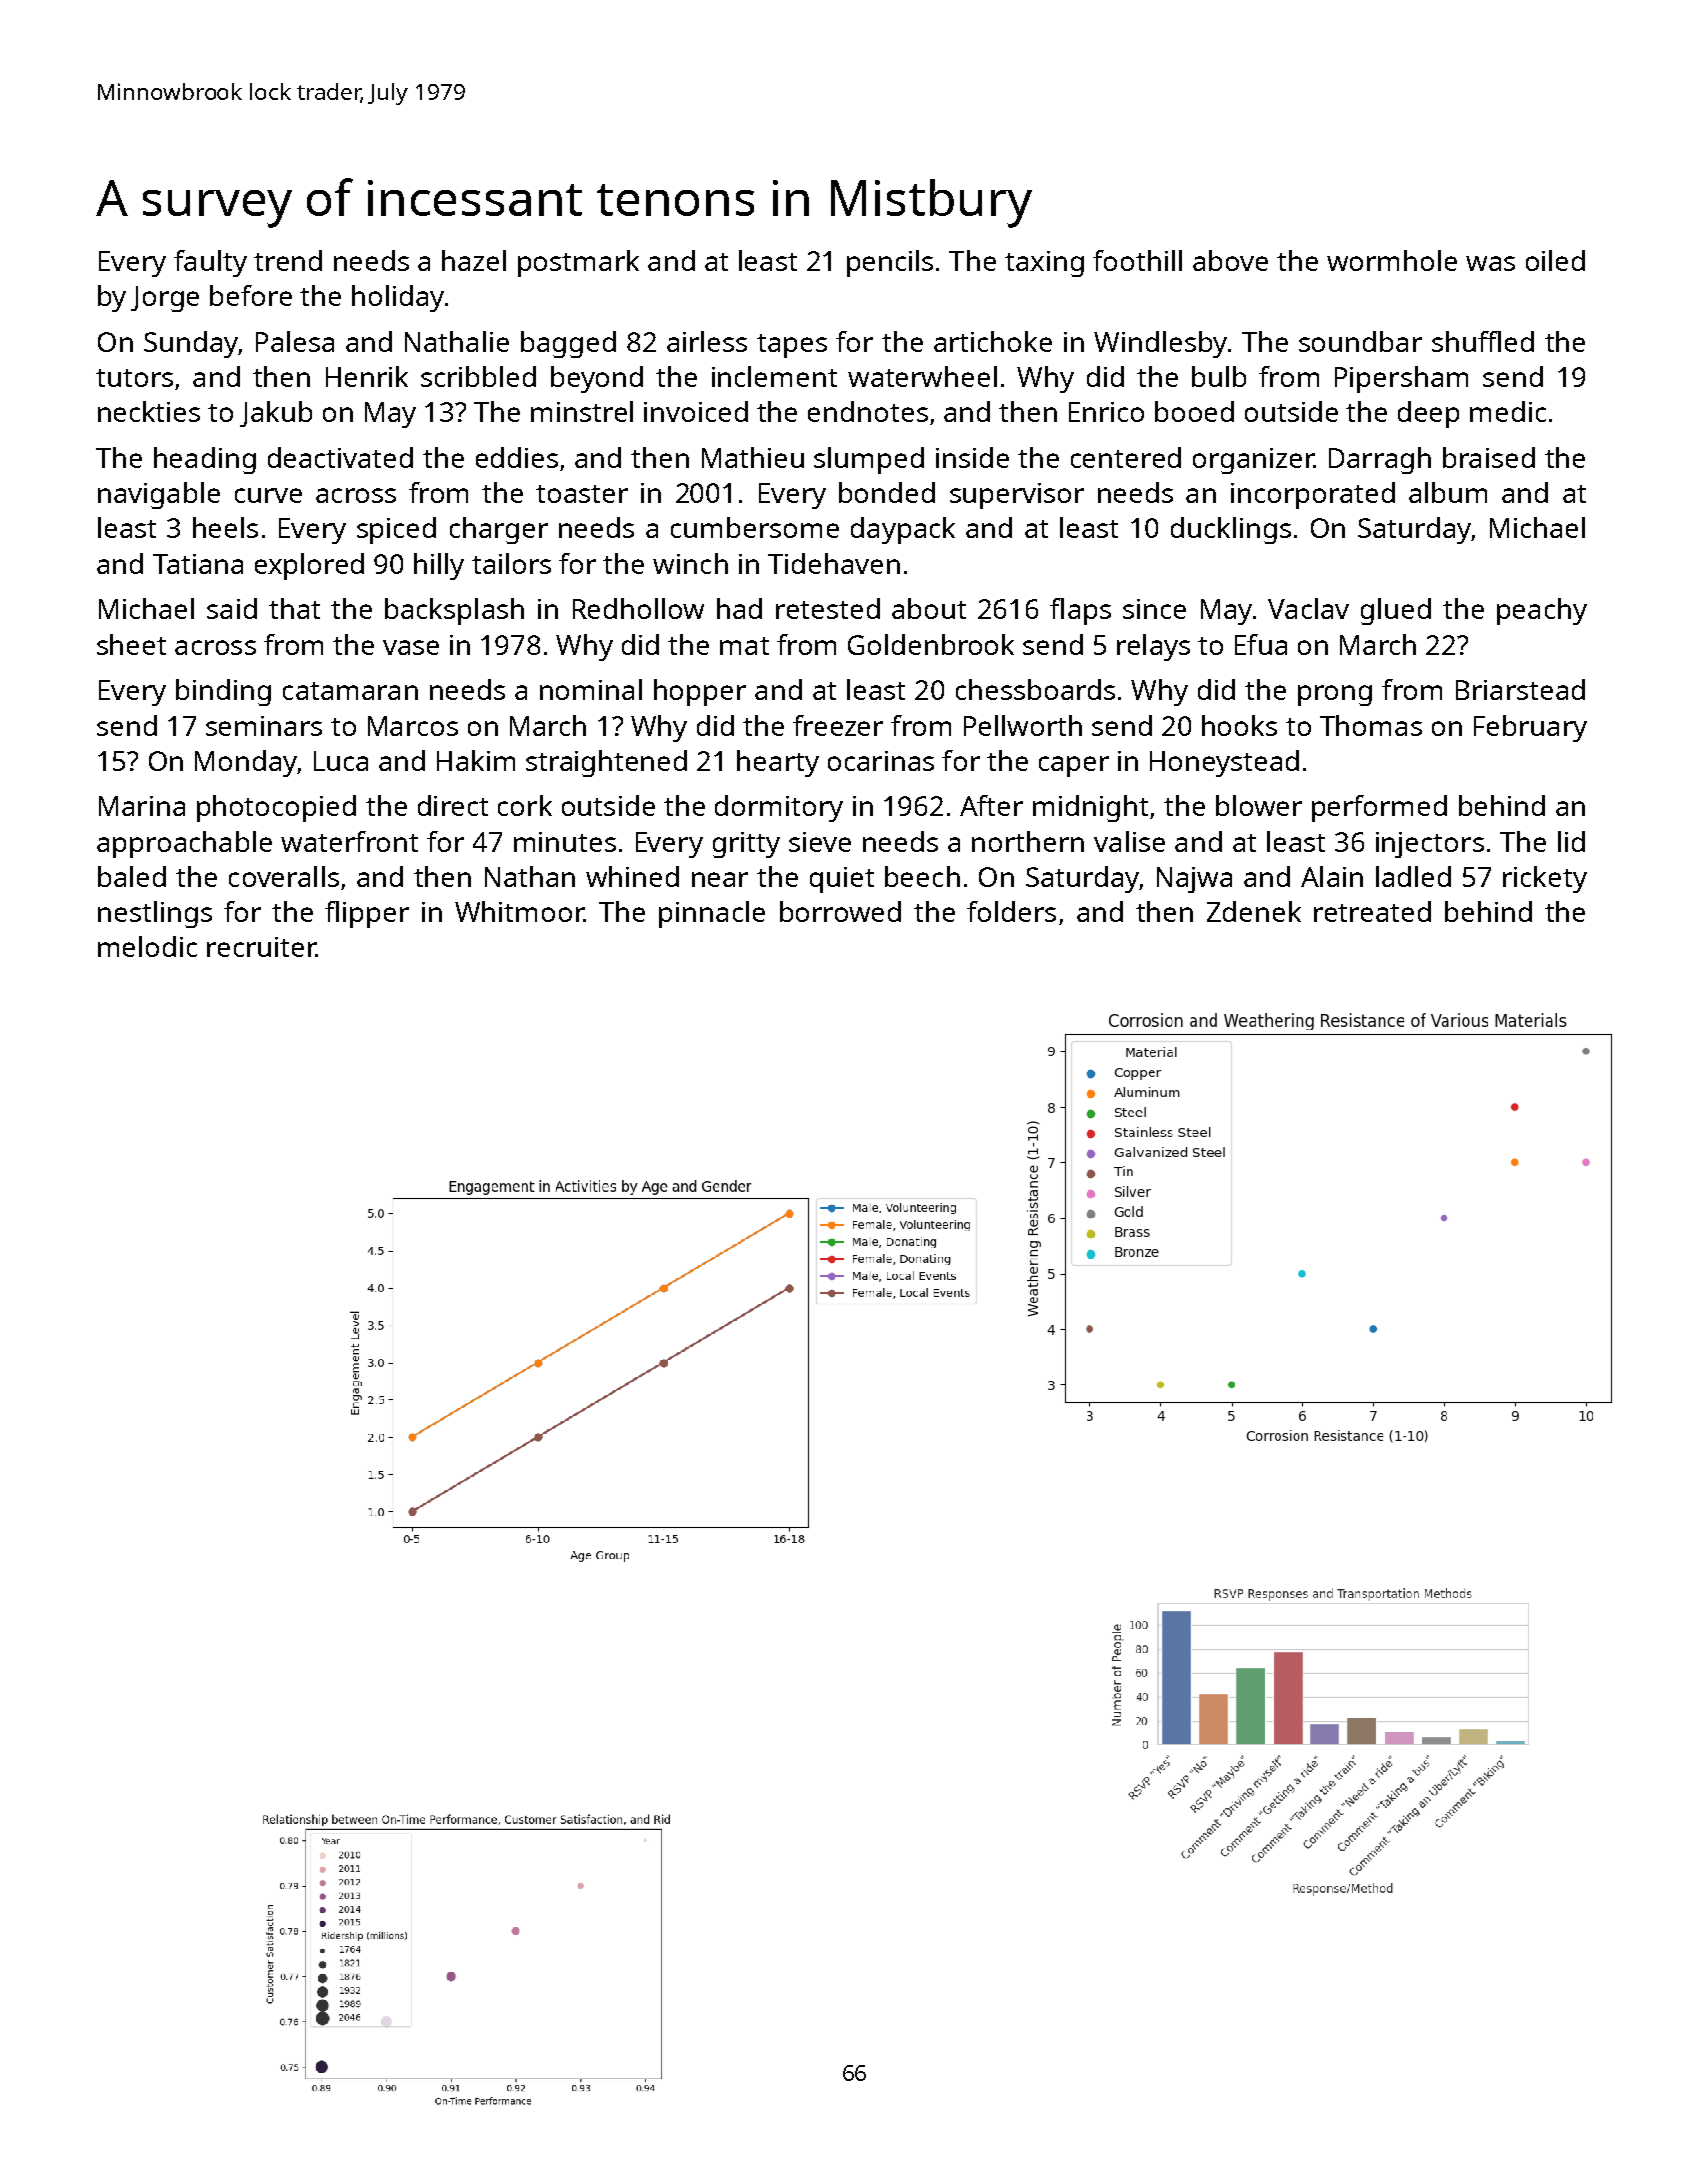  I want to click on ducklings, so click(1231, 530).
